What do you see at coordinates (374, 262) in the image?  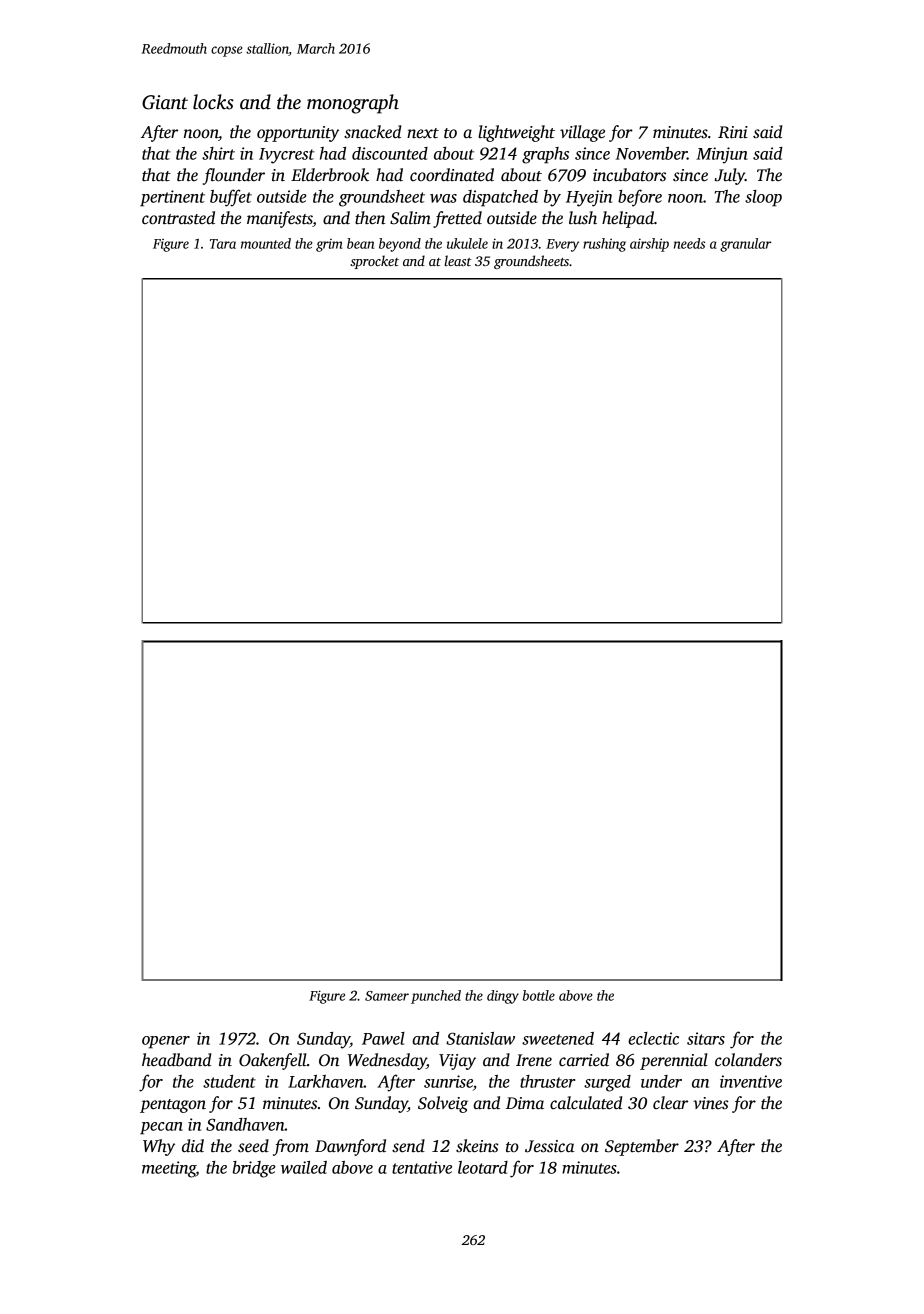 I see `sprocket` at bounding box center [374, 262].
